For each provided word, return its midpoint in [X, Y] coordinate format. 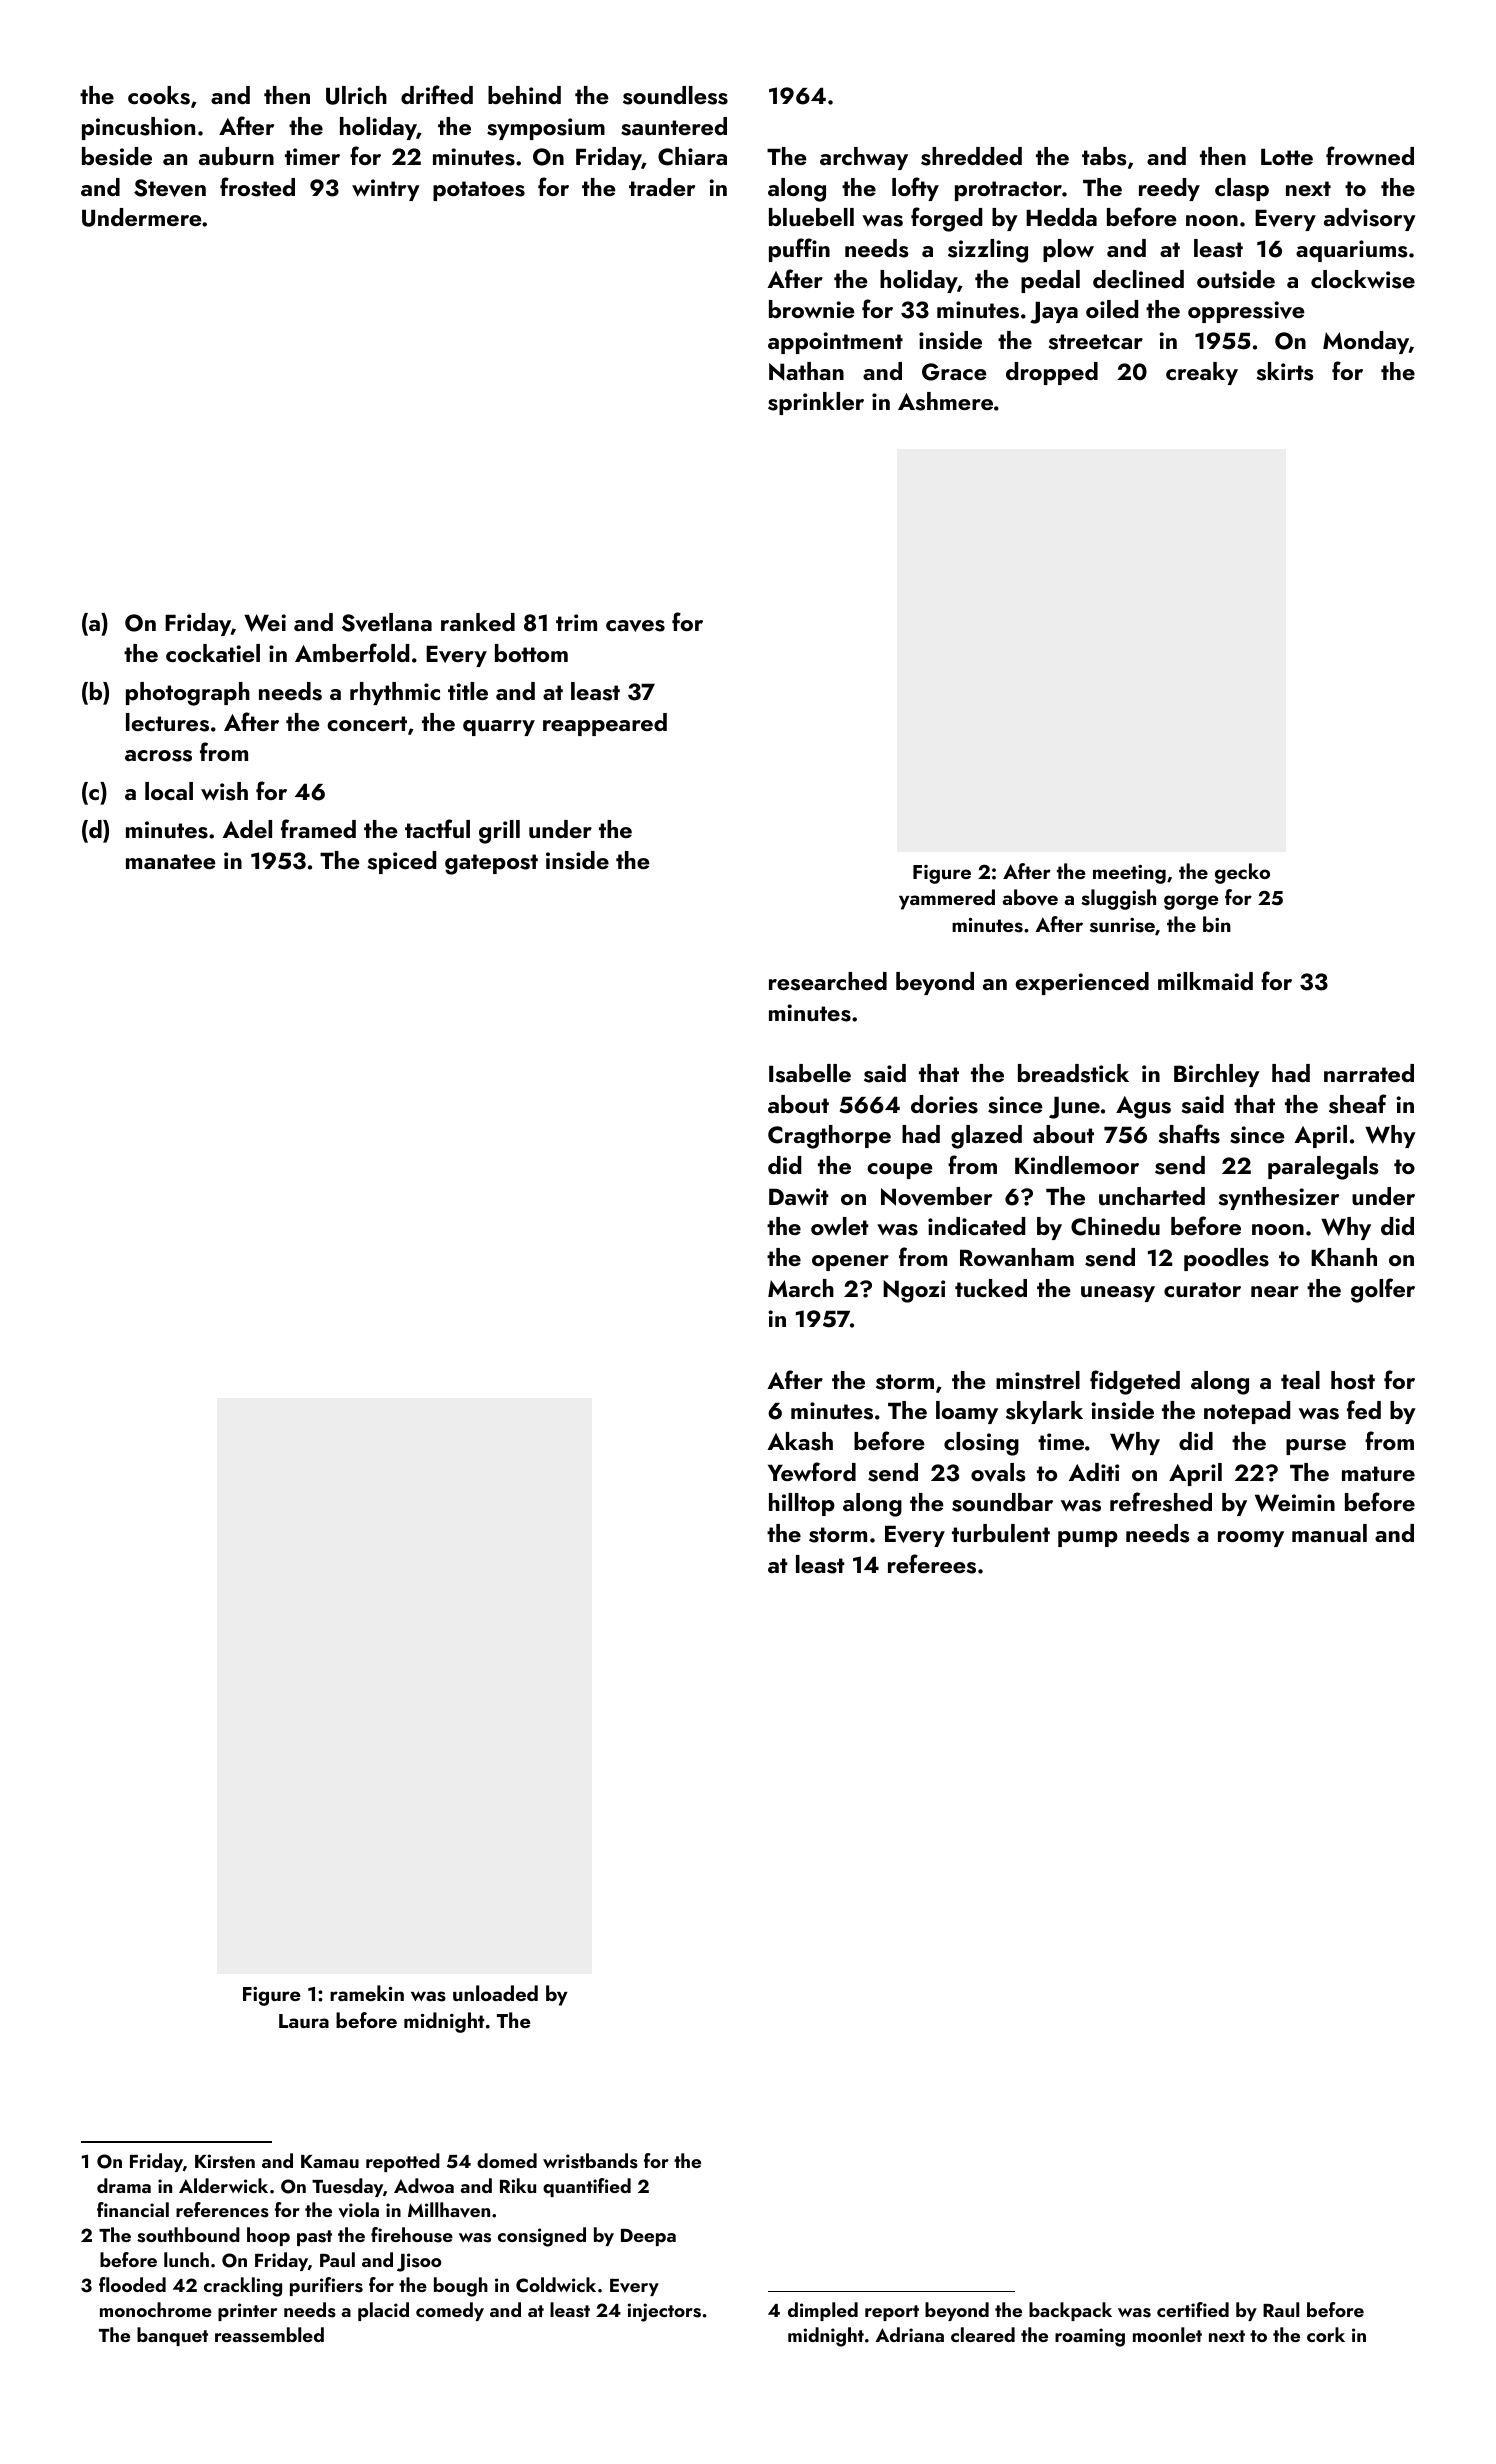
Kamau [330, 2161]
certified [1193, 2309]
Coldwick [556, 2285]
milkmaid [1205, 981]
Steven [170, 188]
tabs [1104, 156]
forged [946, 219]
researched [828, 981]
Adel [247, 829]
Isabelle [810, 1073]
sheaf [1357, 1104]
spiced [401, 862]
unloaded [495, 1993]
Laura [304, 2021]
